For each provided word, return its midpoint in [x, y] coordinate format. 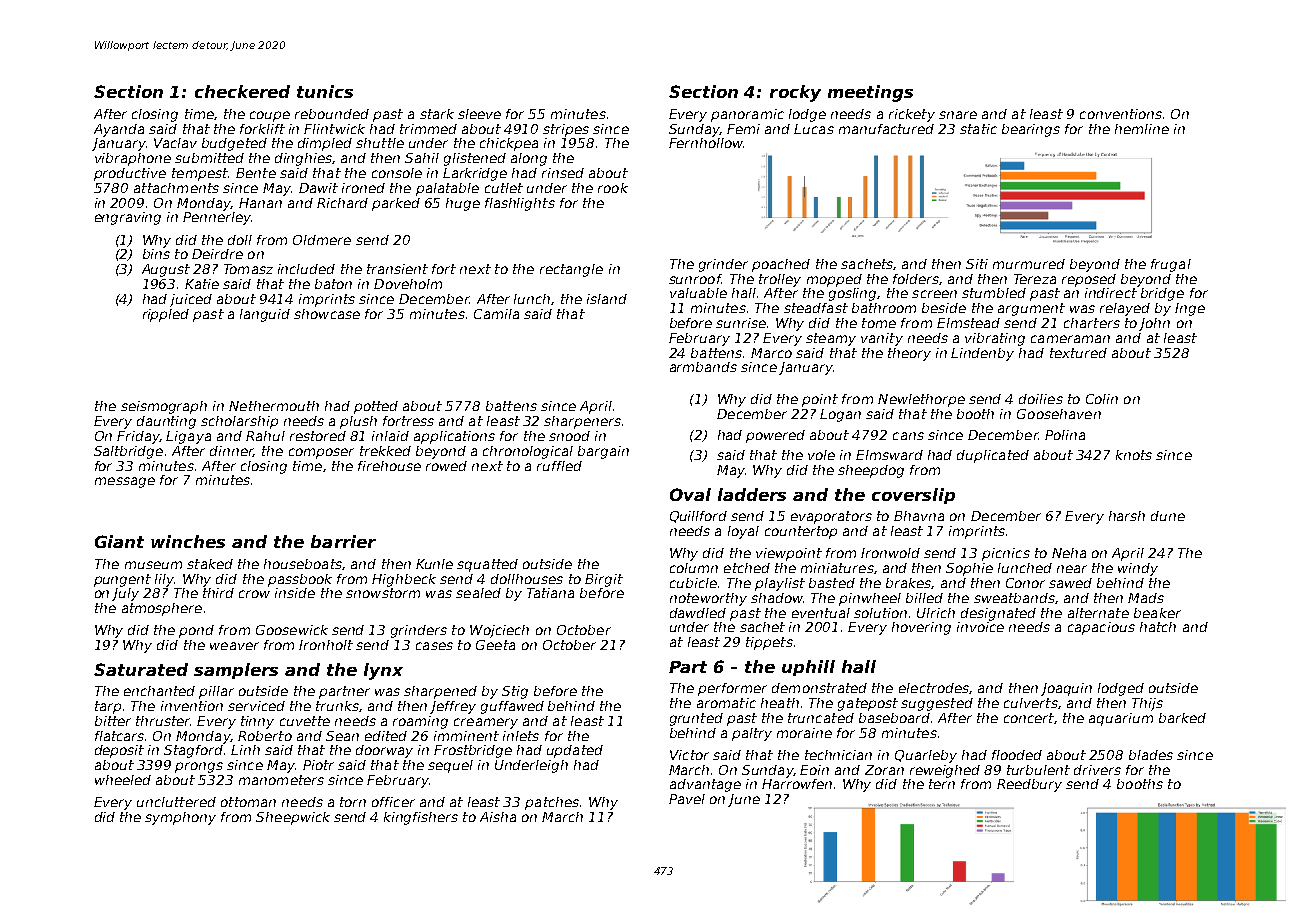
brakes [908, 583]
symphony [180, 818]
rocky [795, 93]
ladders [752, 494]
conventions [1121, 114]
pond [196, 631]
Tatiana [550, 593]
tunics [325, 91]
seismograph [164, 407]
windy [1138, 569]
